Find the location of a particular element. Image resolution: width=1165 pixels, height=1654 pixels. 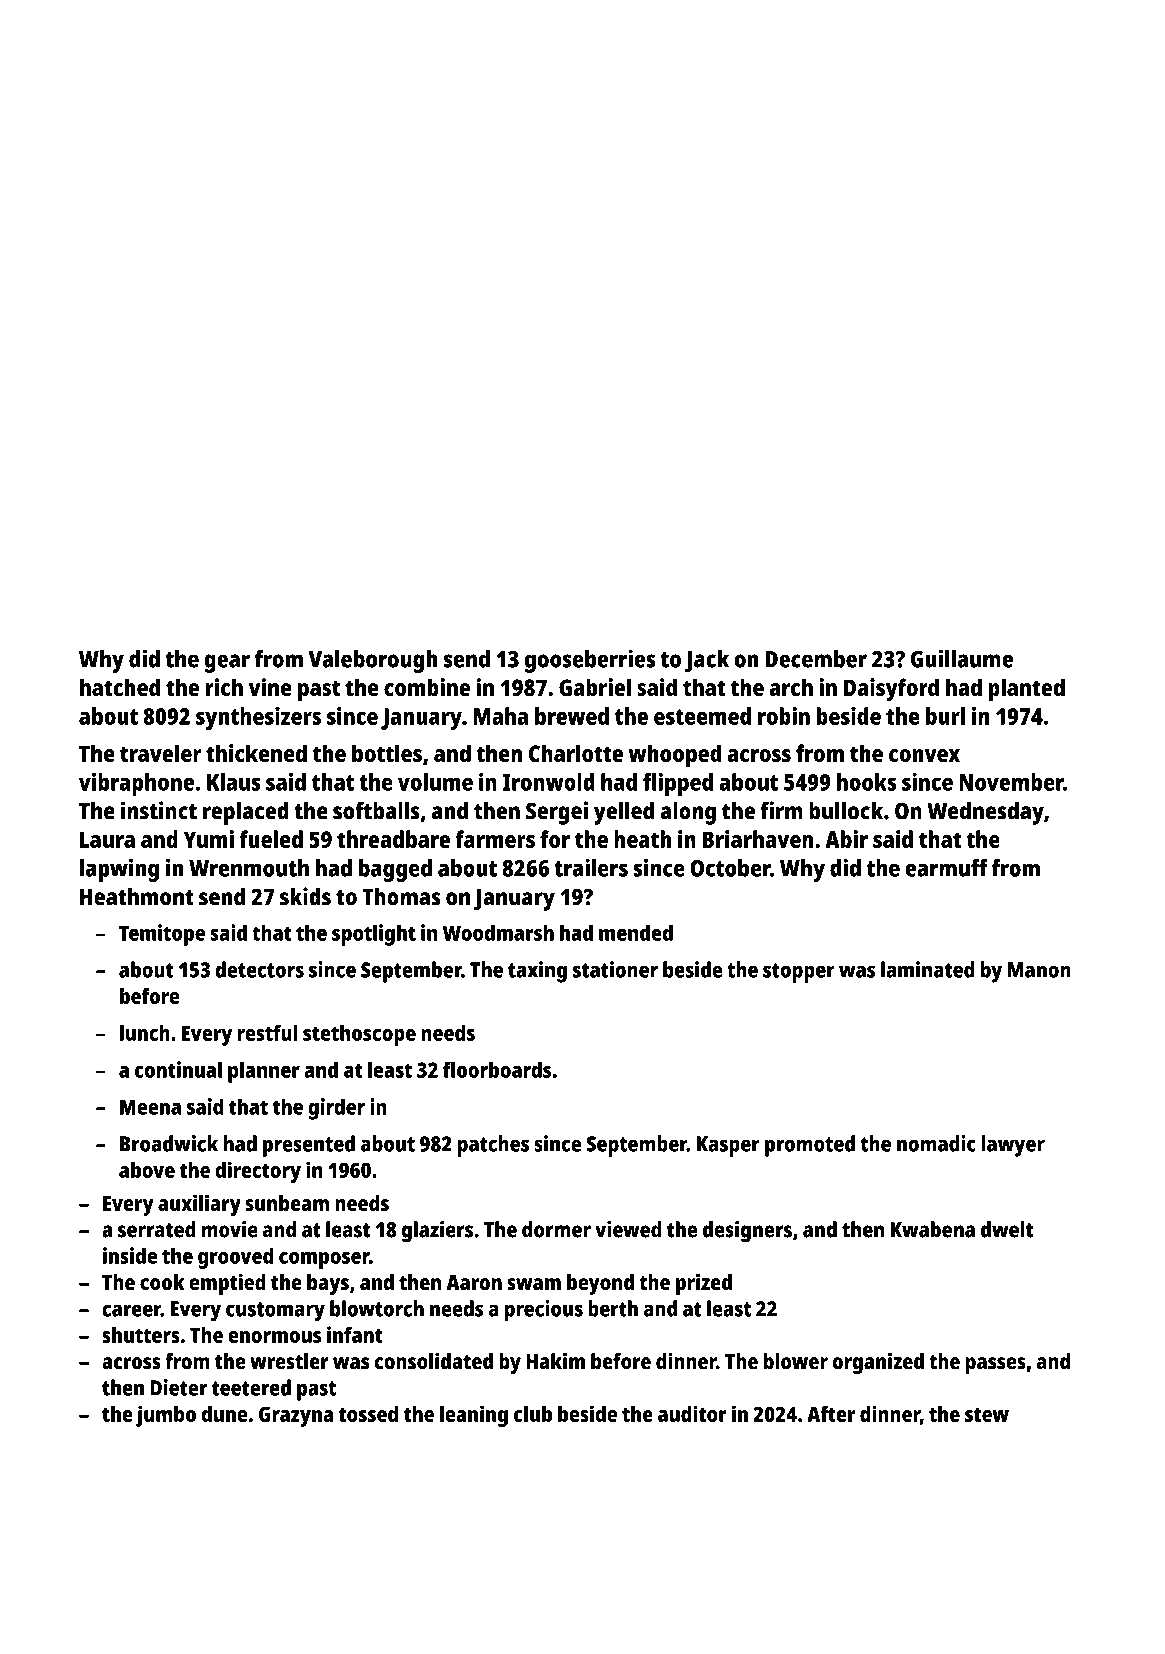

brewed is located at coordinates (572, 716).
